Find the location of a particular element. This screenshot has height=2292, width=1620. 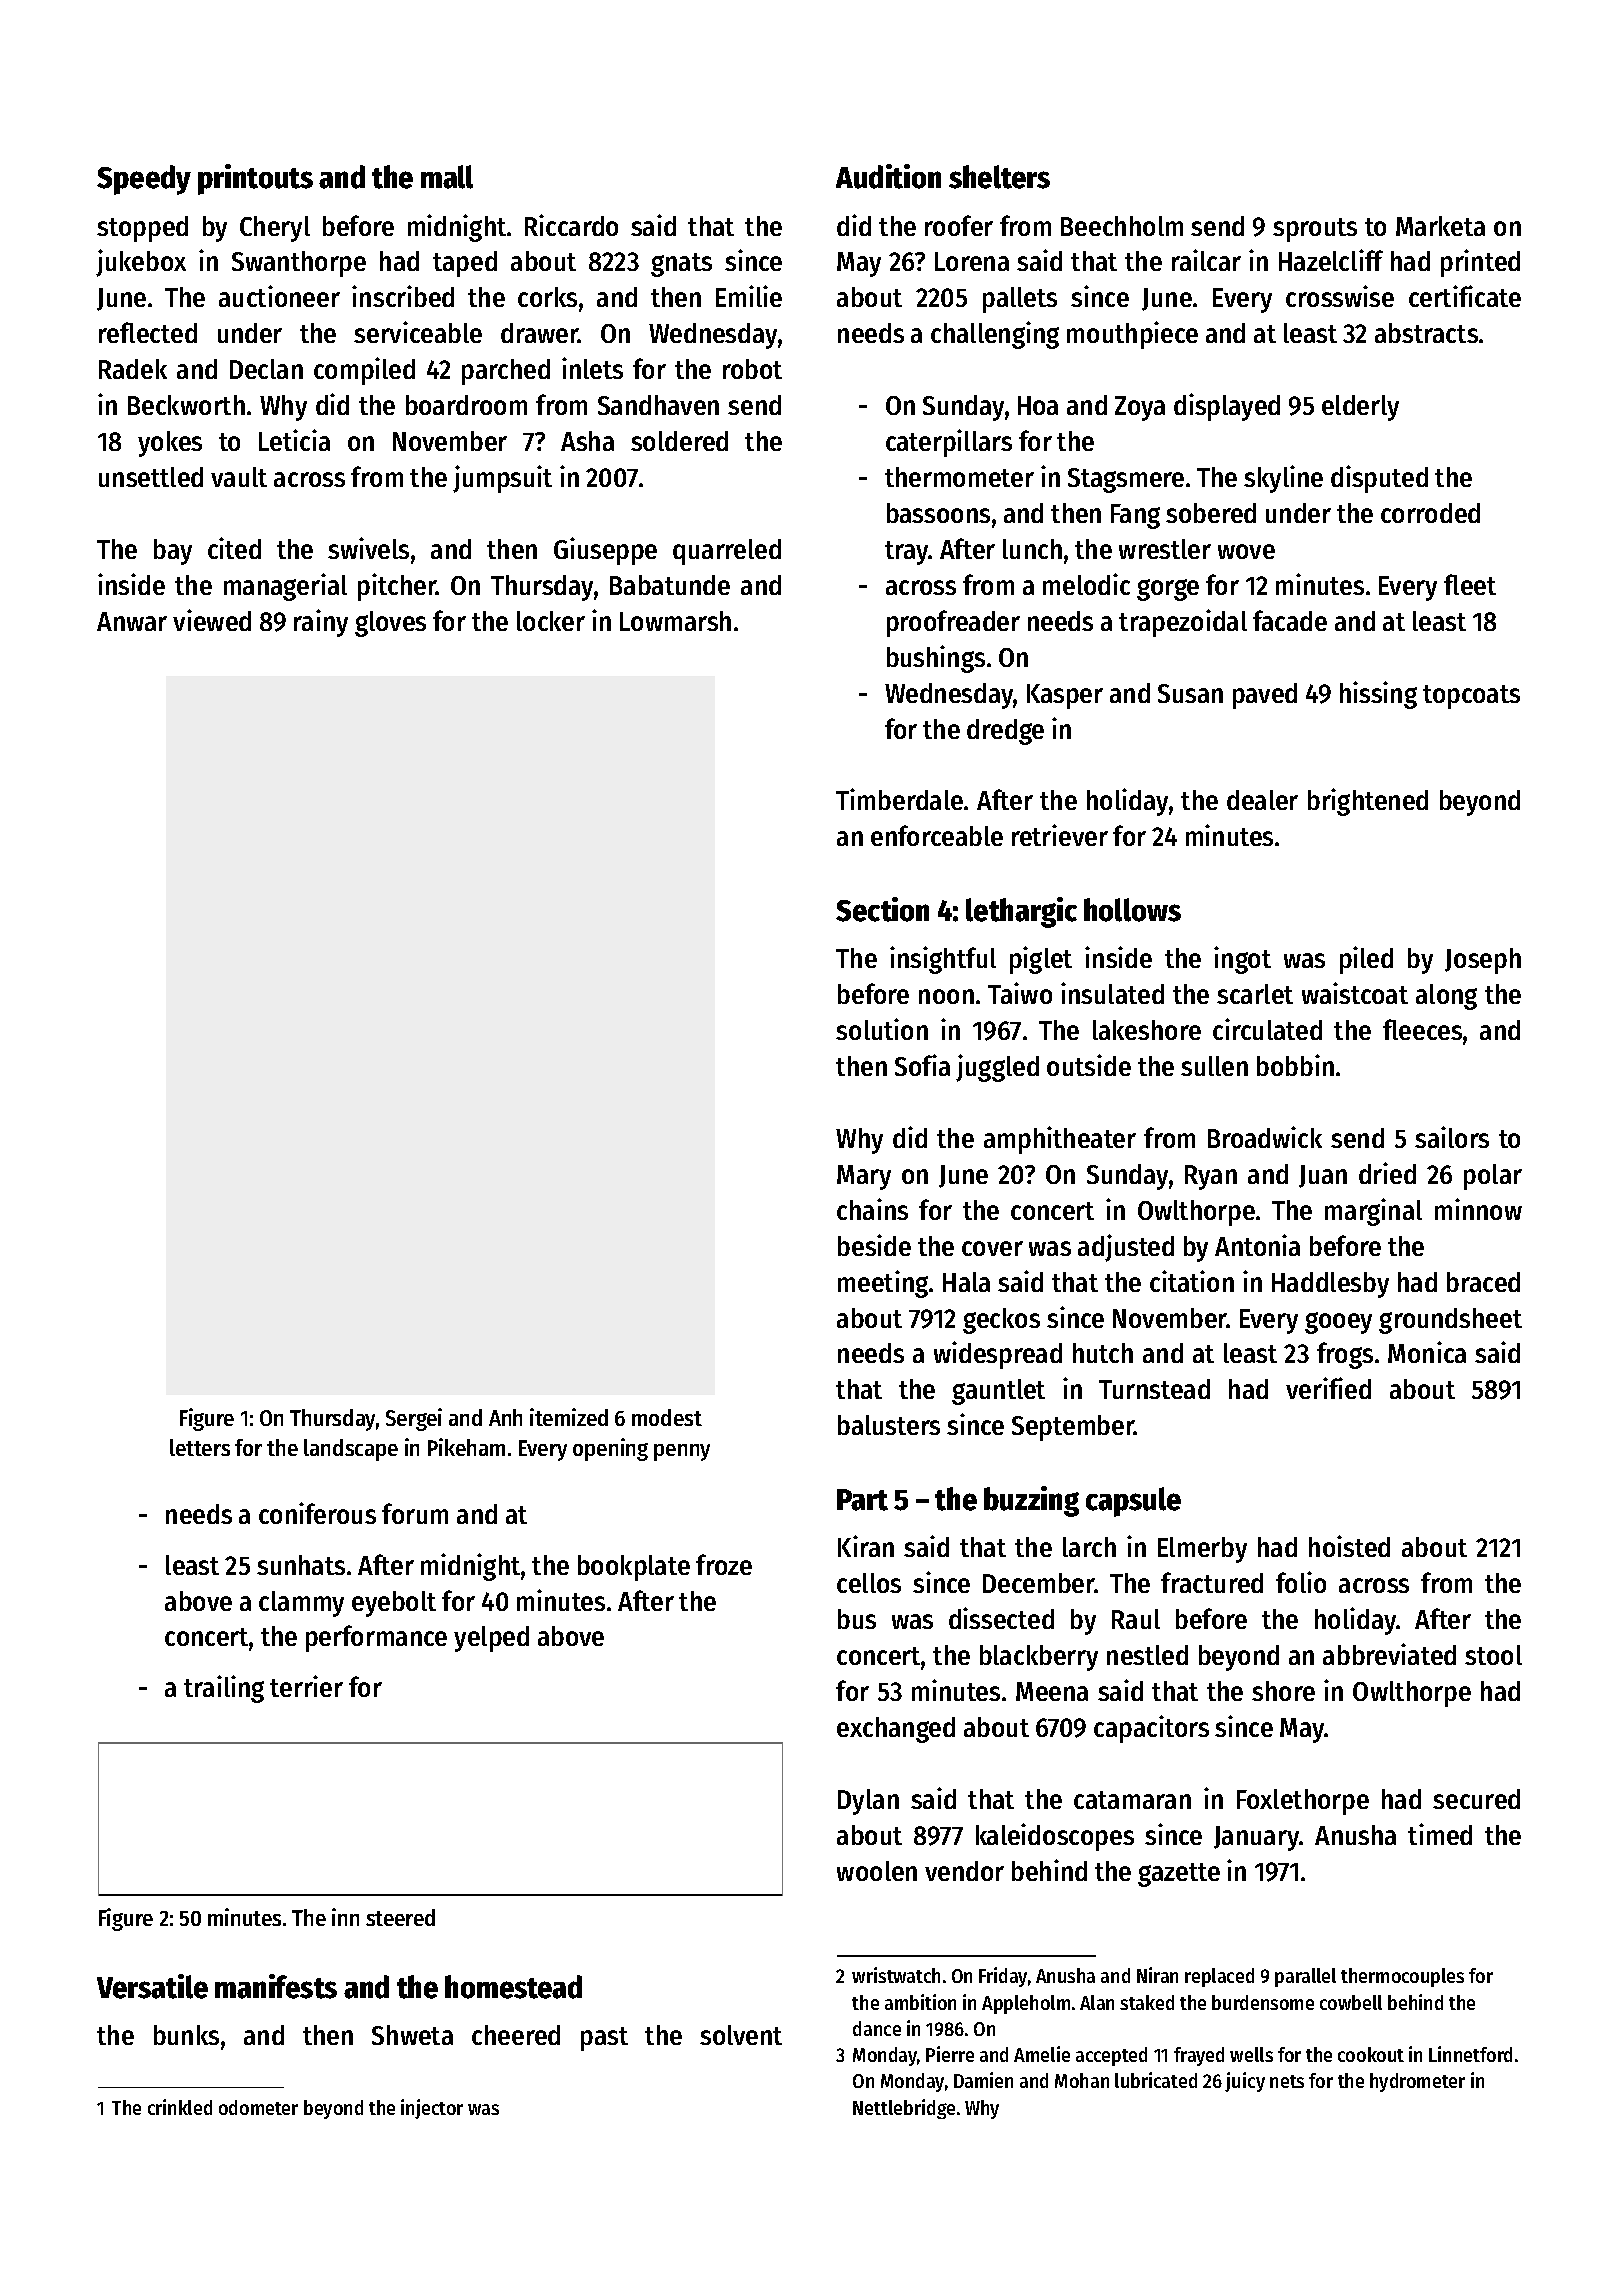

steered is located at coordinates (400, 1917).
